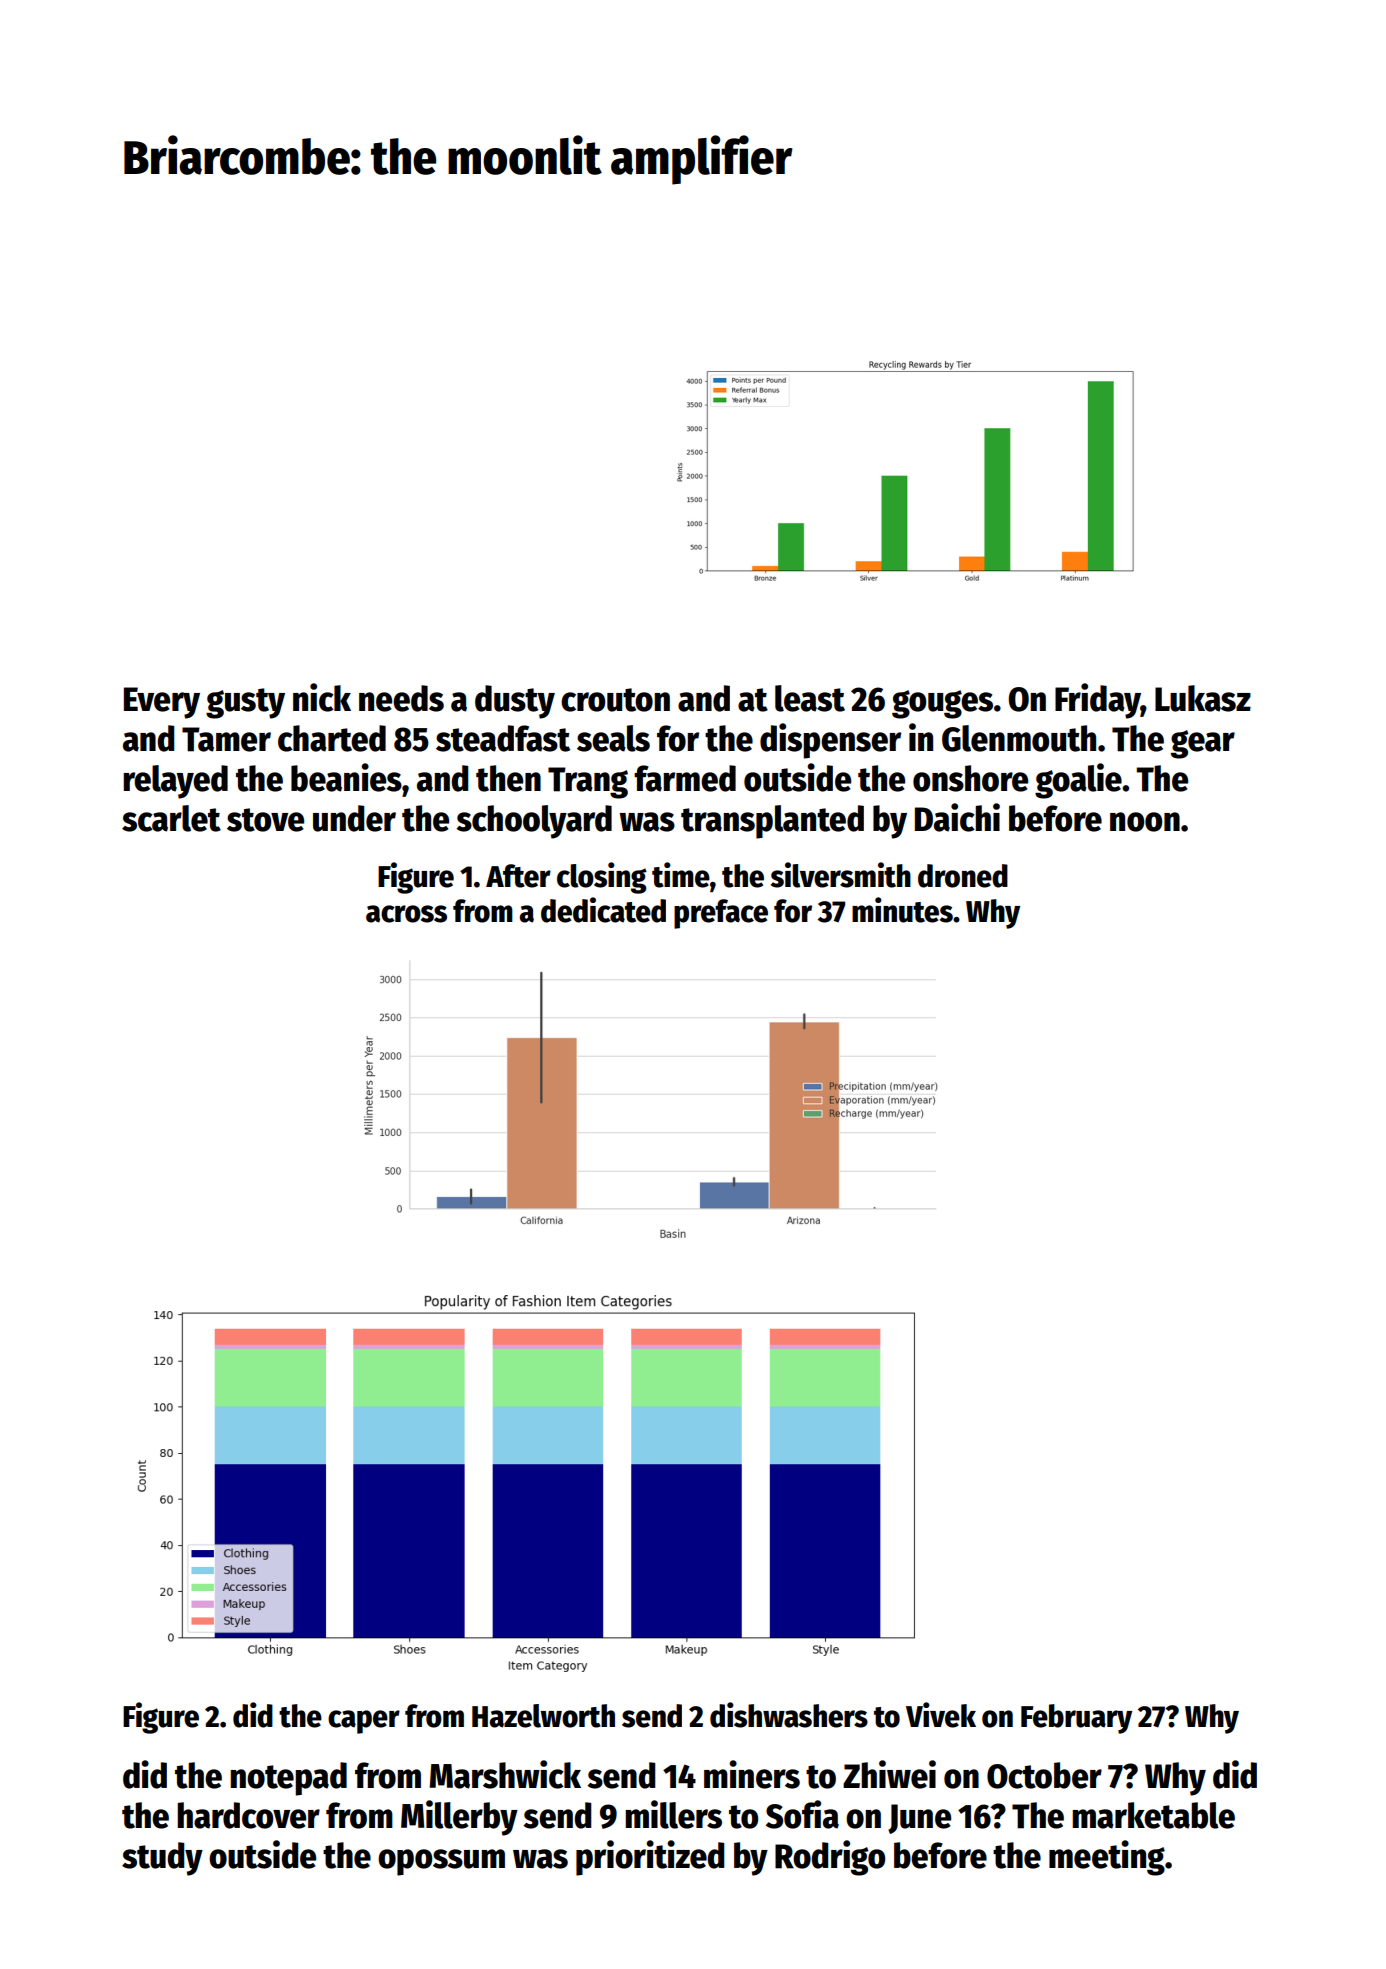  What do you see at coordinates (889, 1774) in the screenshot?
I see `Zhiwei` at bounding box center [889, 1774].
